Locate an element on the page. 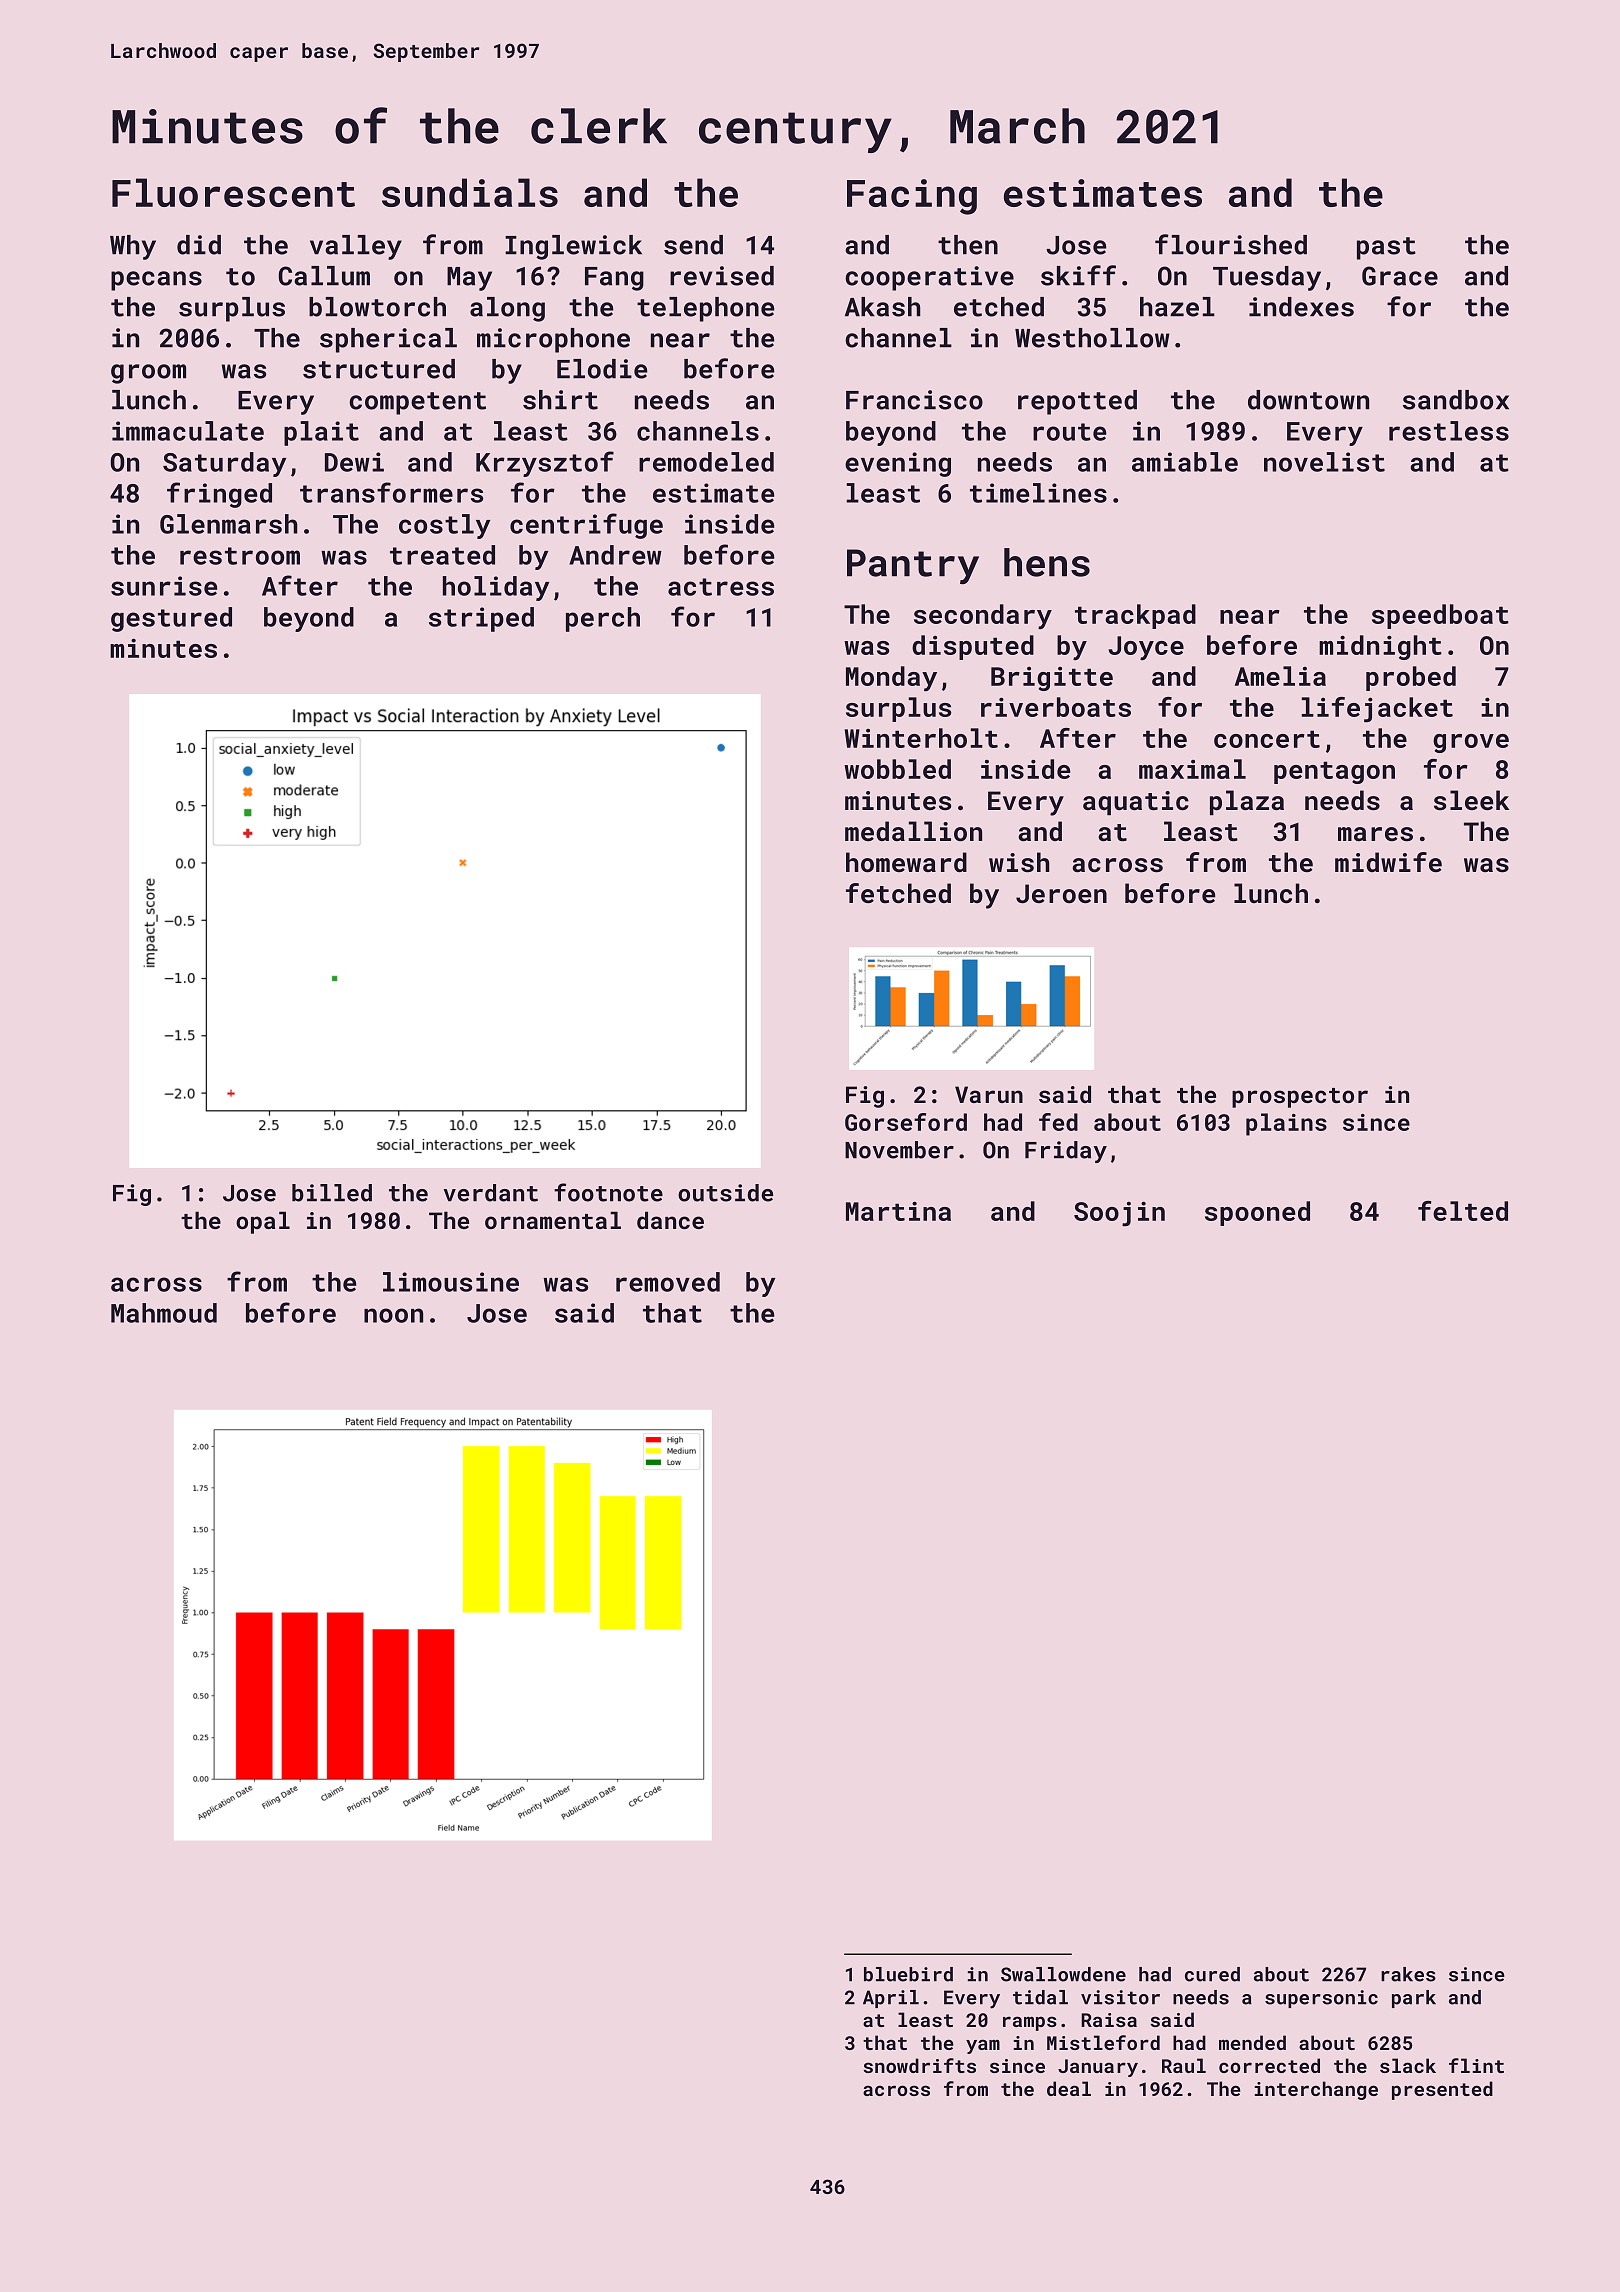  send is located at coordinates (693, 245).
